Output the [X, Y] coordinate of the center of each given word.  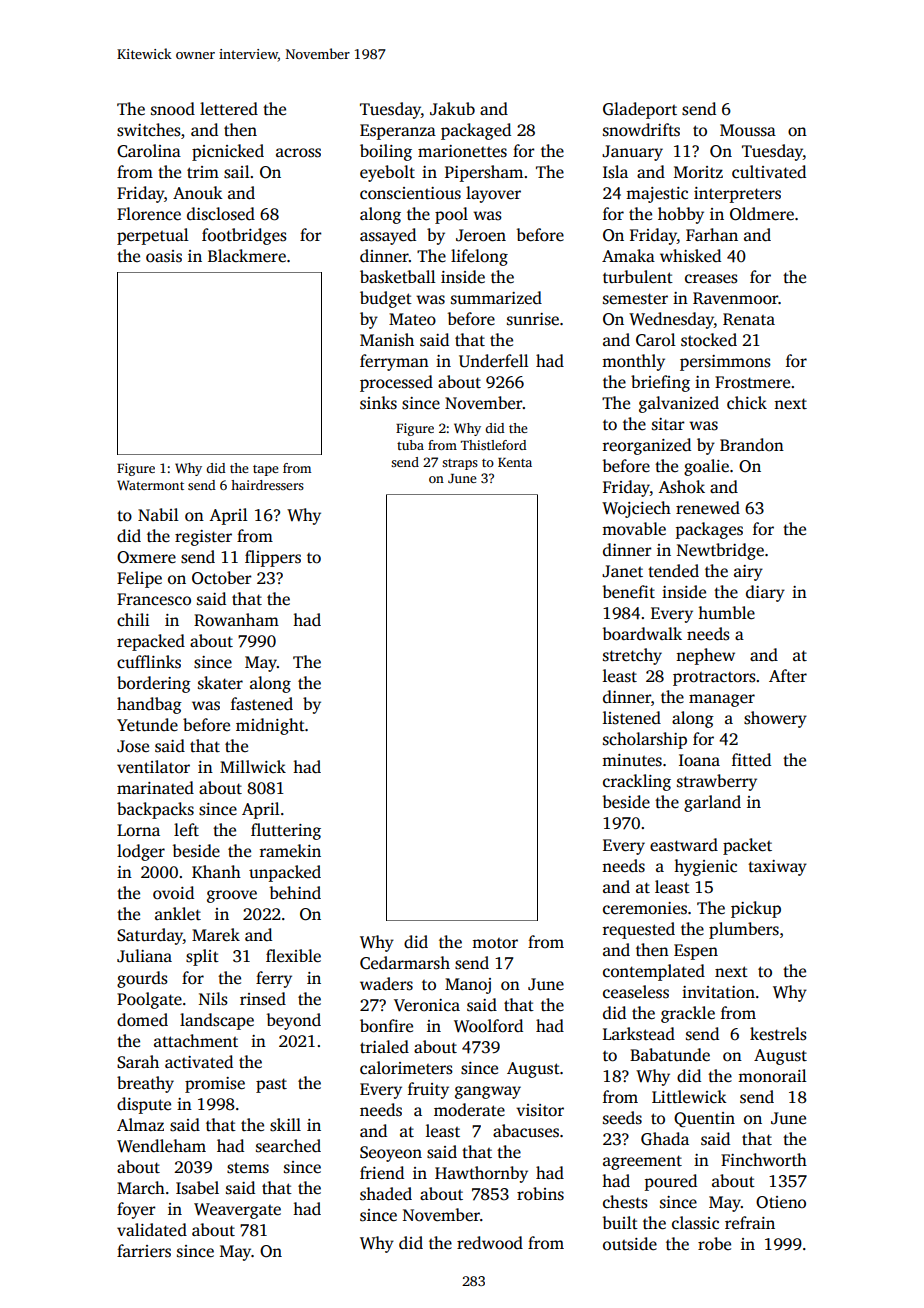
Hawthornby [481, 1174]
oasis [164, 256]
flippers [273, 558]
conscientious [410, 193]
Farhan [712, 234]
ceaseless [636, 992]
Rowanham [236, 620]
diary [765, 593]
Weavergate [237, 1211]
